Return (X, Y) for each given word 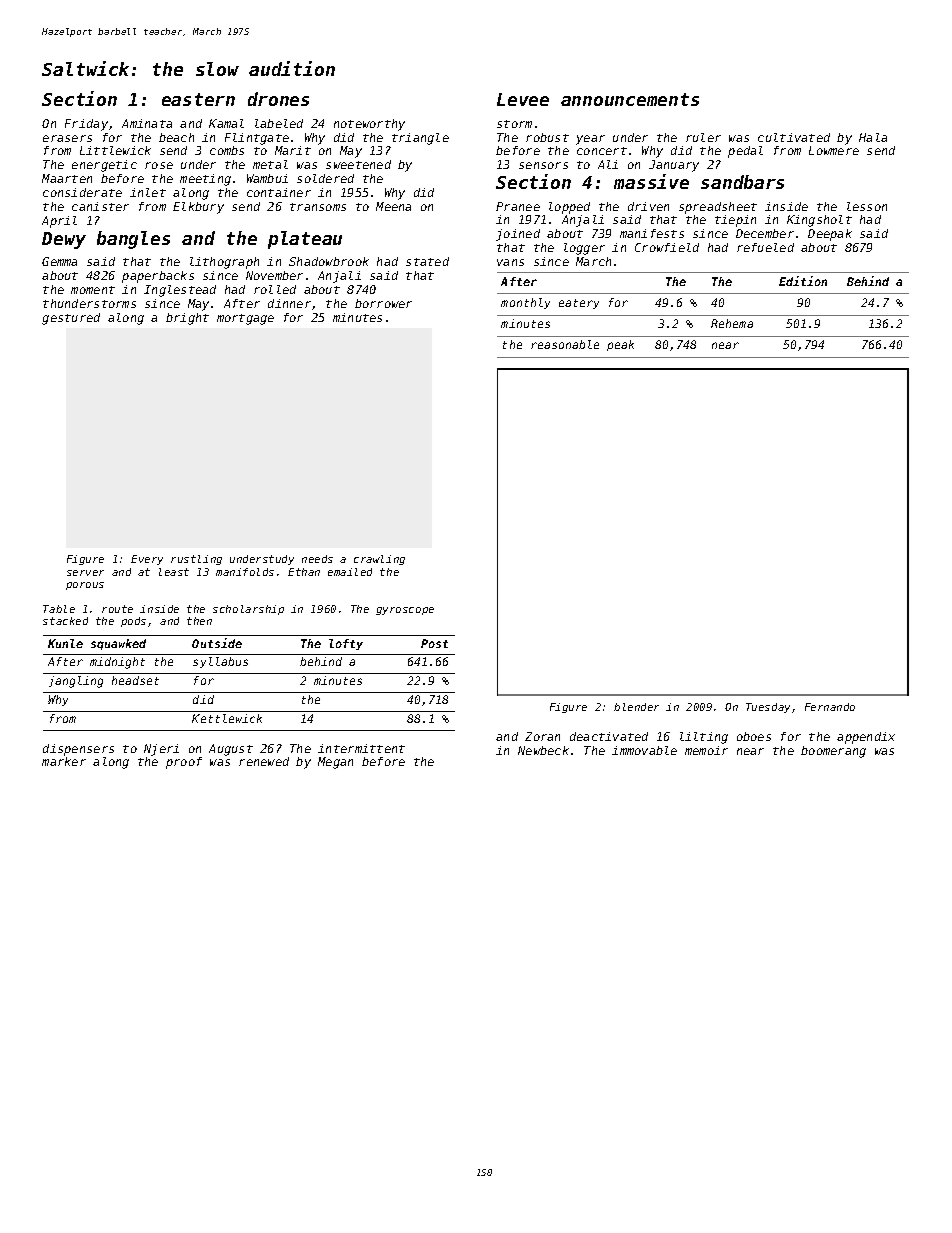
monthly (525, 303)
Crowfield (667, 247)
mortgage (245, 319)
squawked (118, 644)
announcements (630, 99)
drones (278, 99)
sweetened (358, 164)
